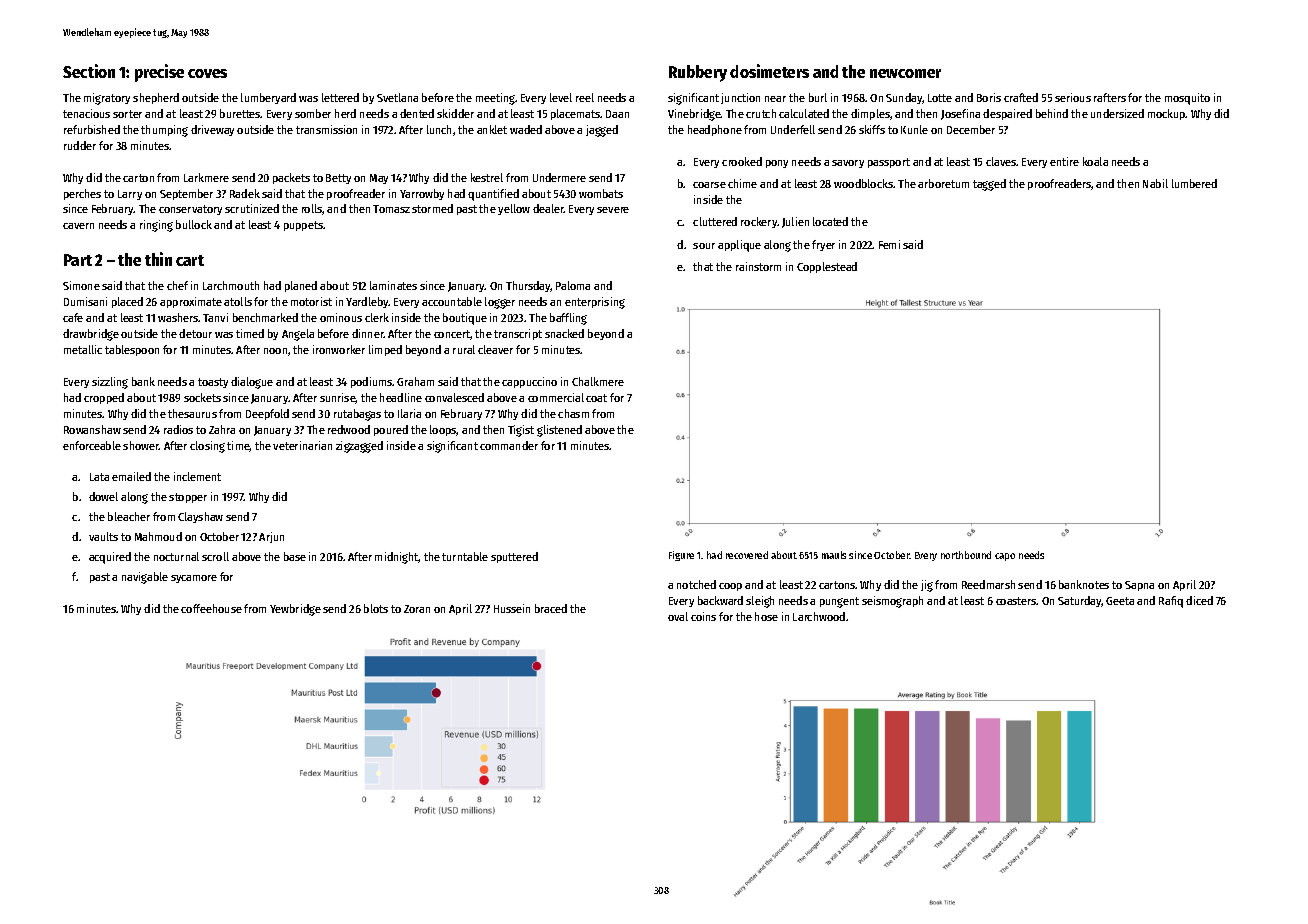 This screenshot has width=1308, height=924. I want to click on claves, so click(1001, 161).
